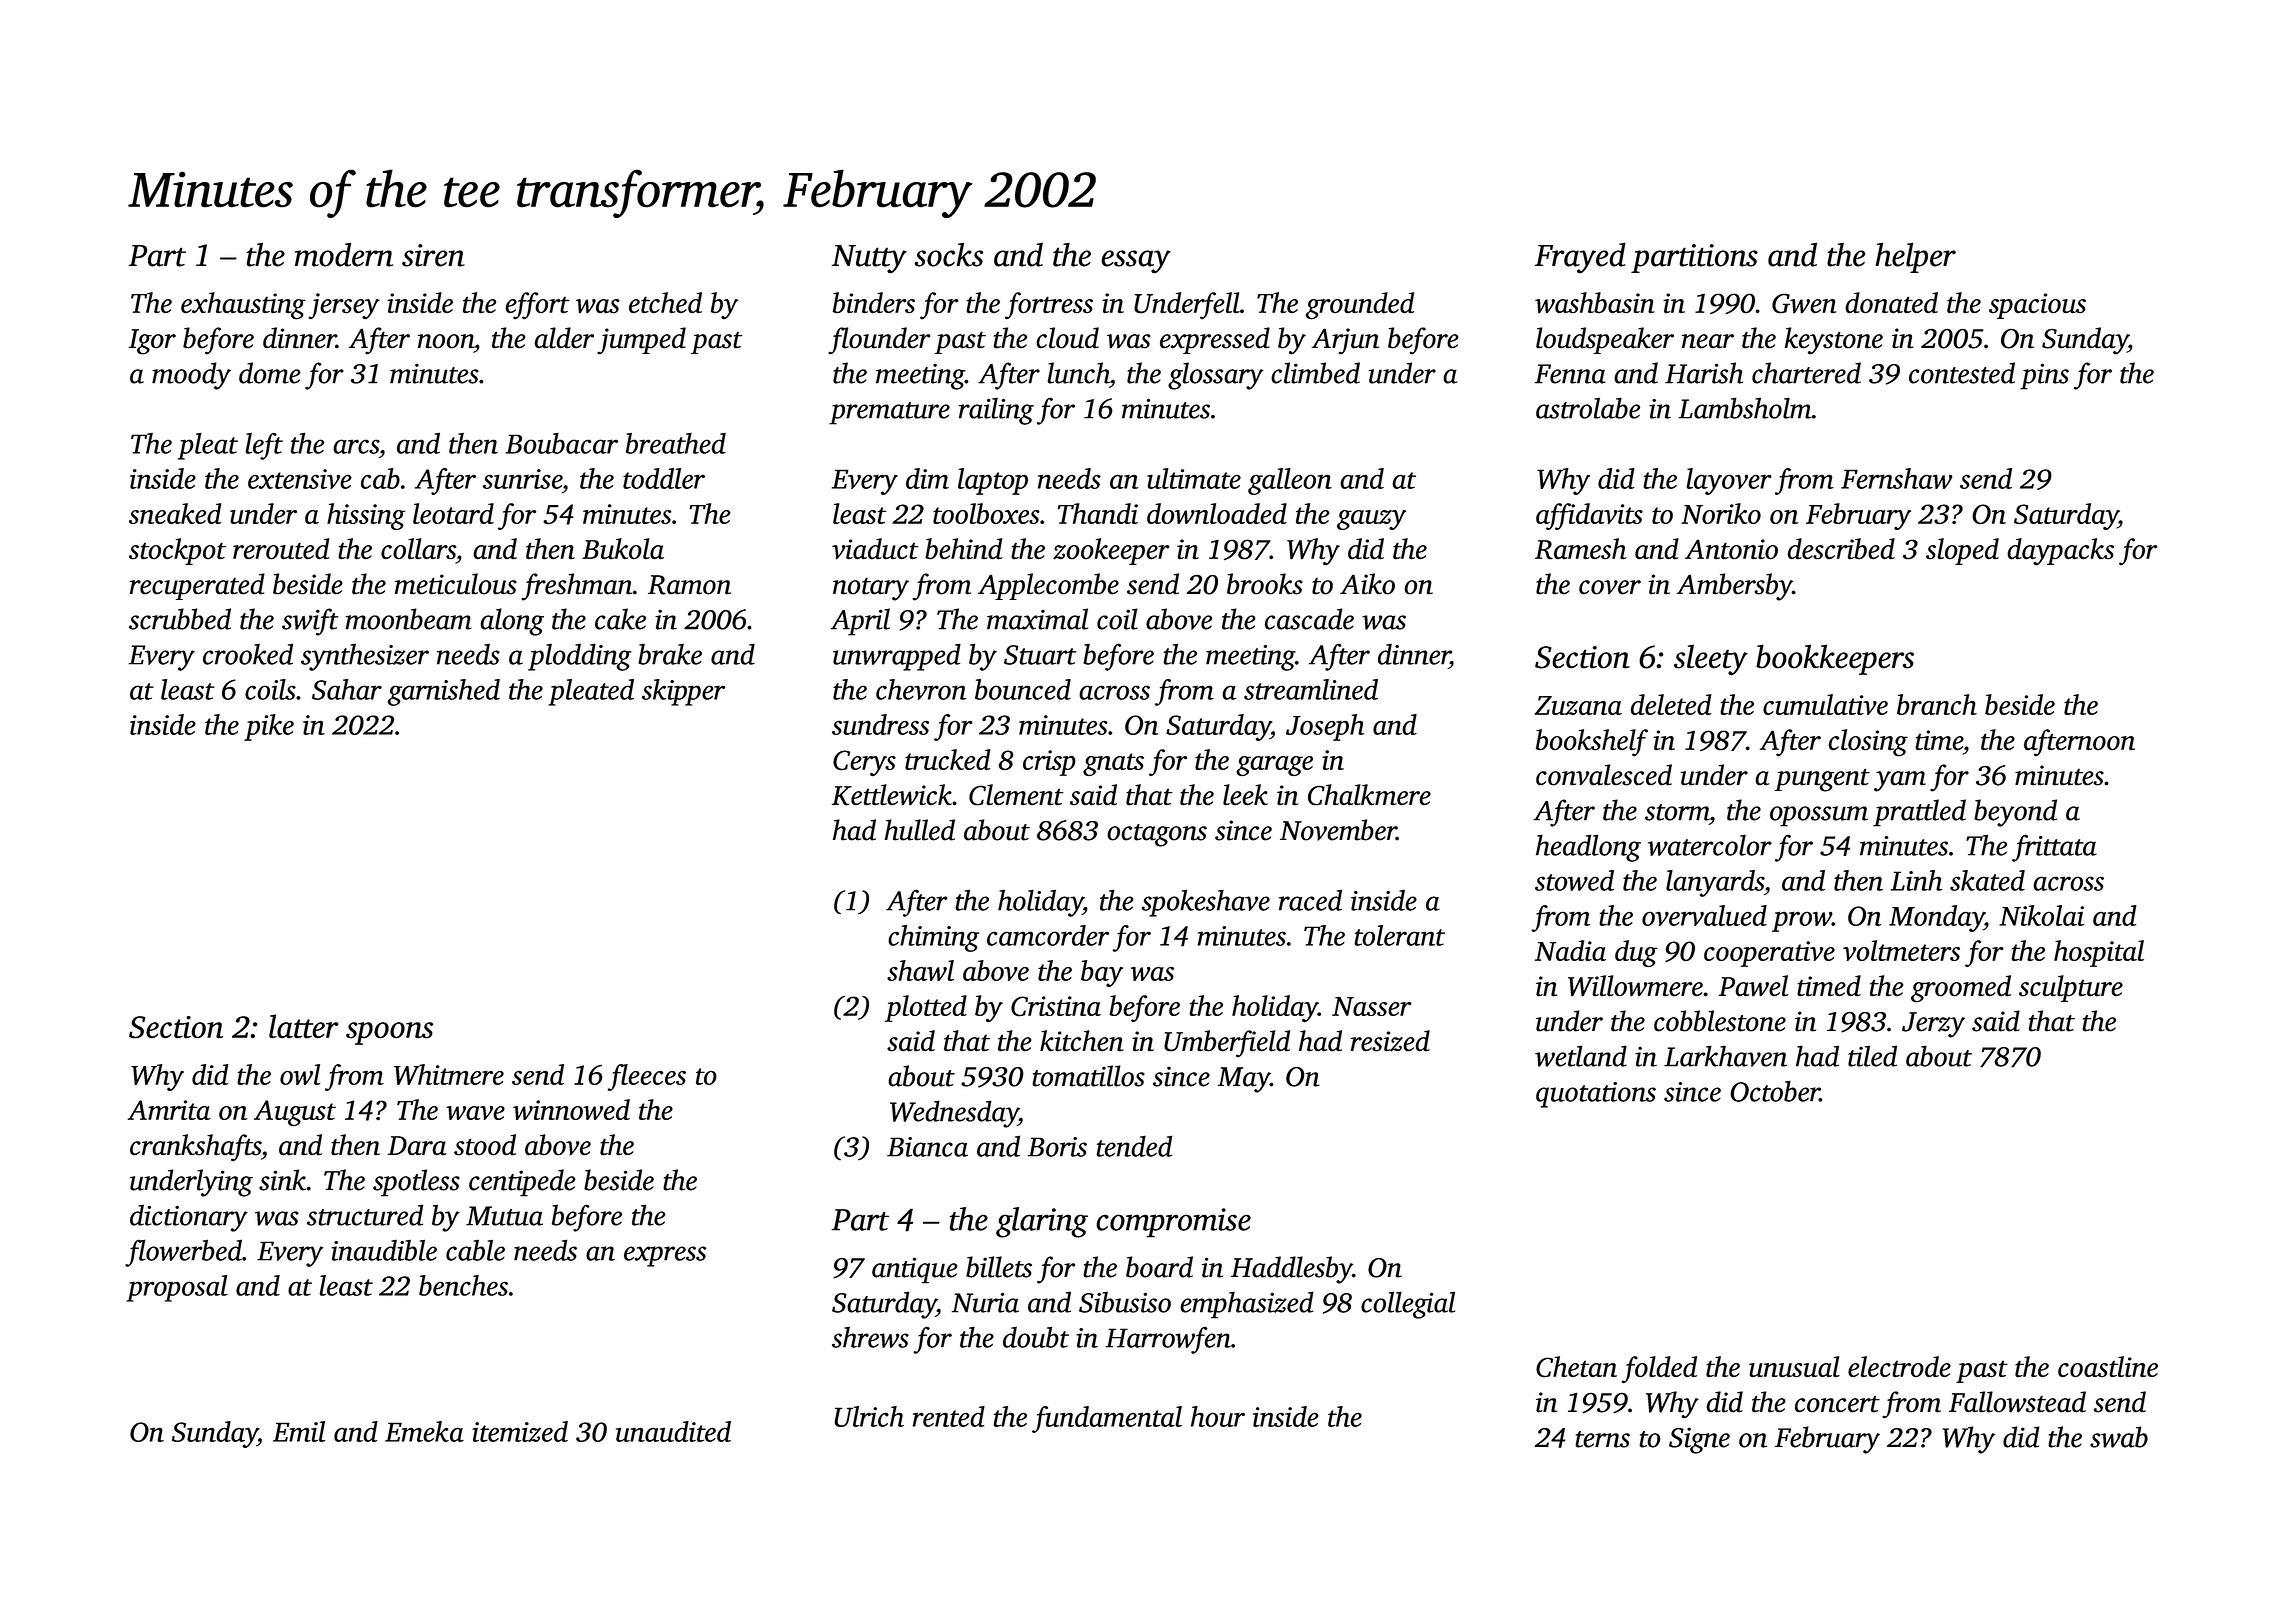 The width and height of the screenshot is (2292, 1620). Describe the element at coordinates (2108, 1366) in the screenshot. I see `coastline` at that location.
